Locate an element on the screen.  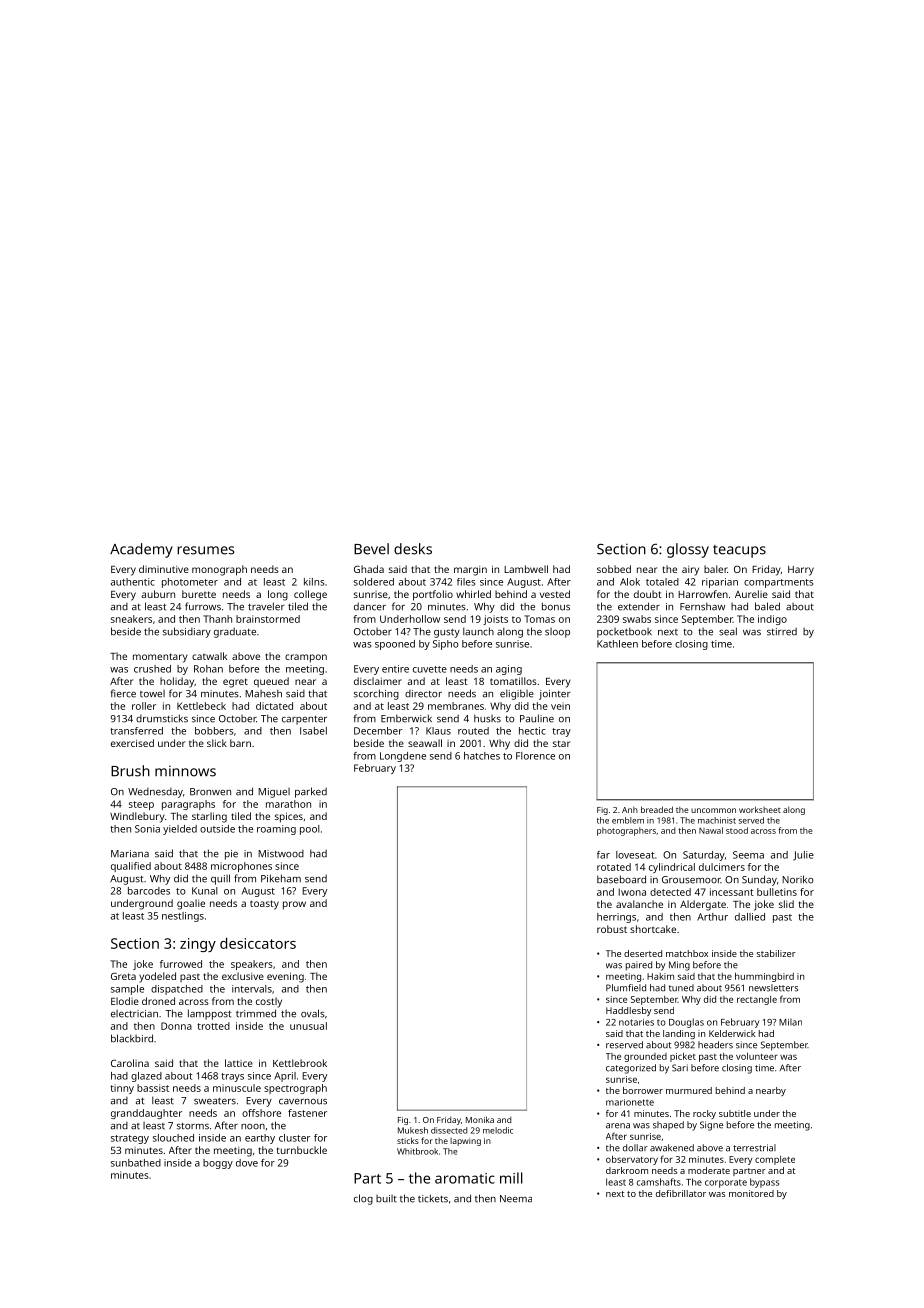
Thanh is located at coordinates (217, 619).
